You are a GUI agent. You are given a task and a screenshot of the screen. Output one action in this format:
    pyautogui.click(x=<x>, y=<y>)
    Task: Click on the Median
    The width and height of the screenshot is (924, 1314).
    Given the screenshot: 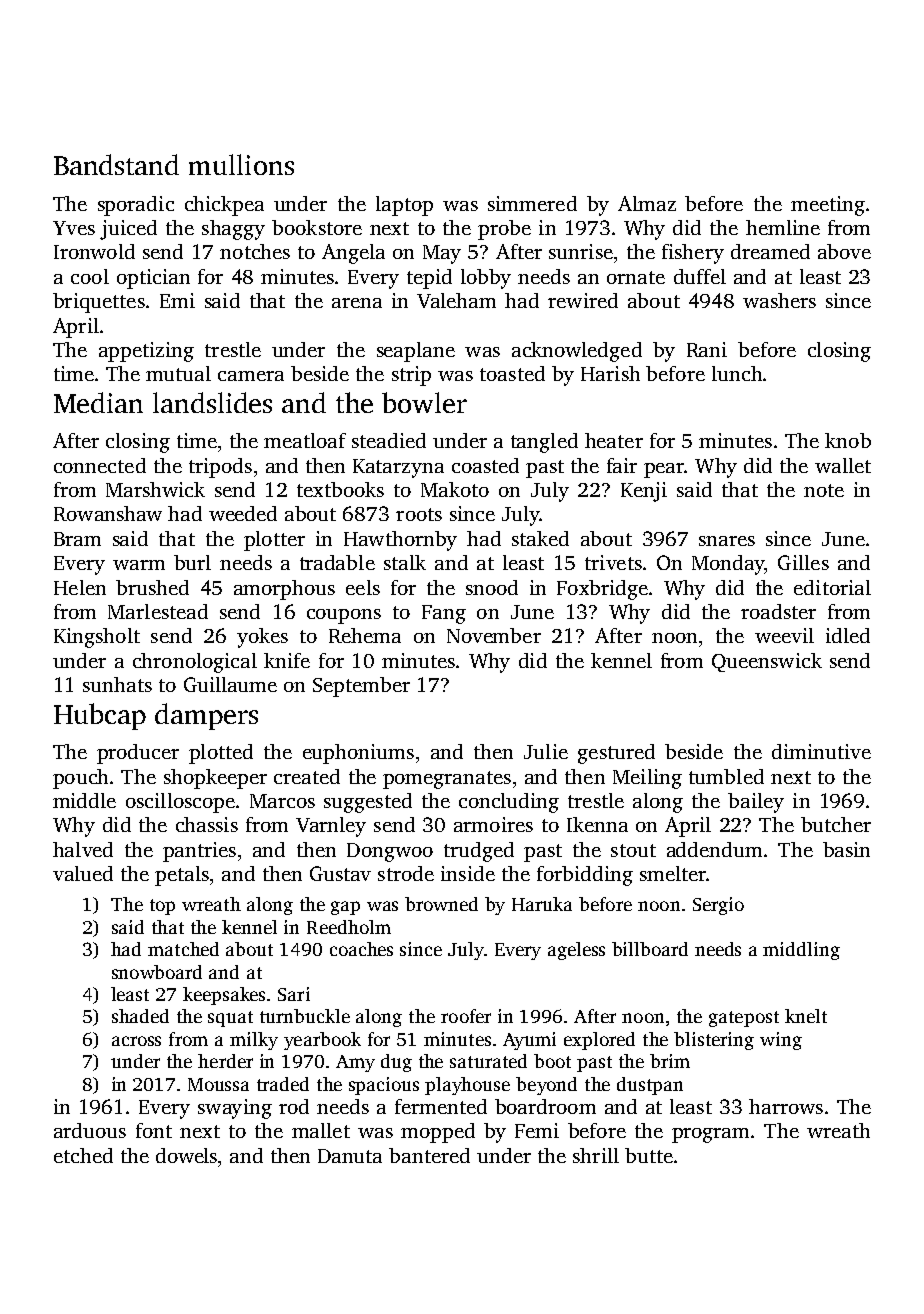 What is the action you would take?
    pyautogui.click(x=98, y=402)
